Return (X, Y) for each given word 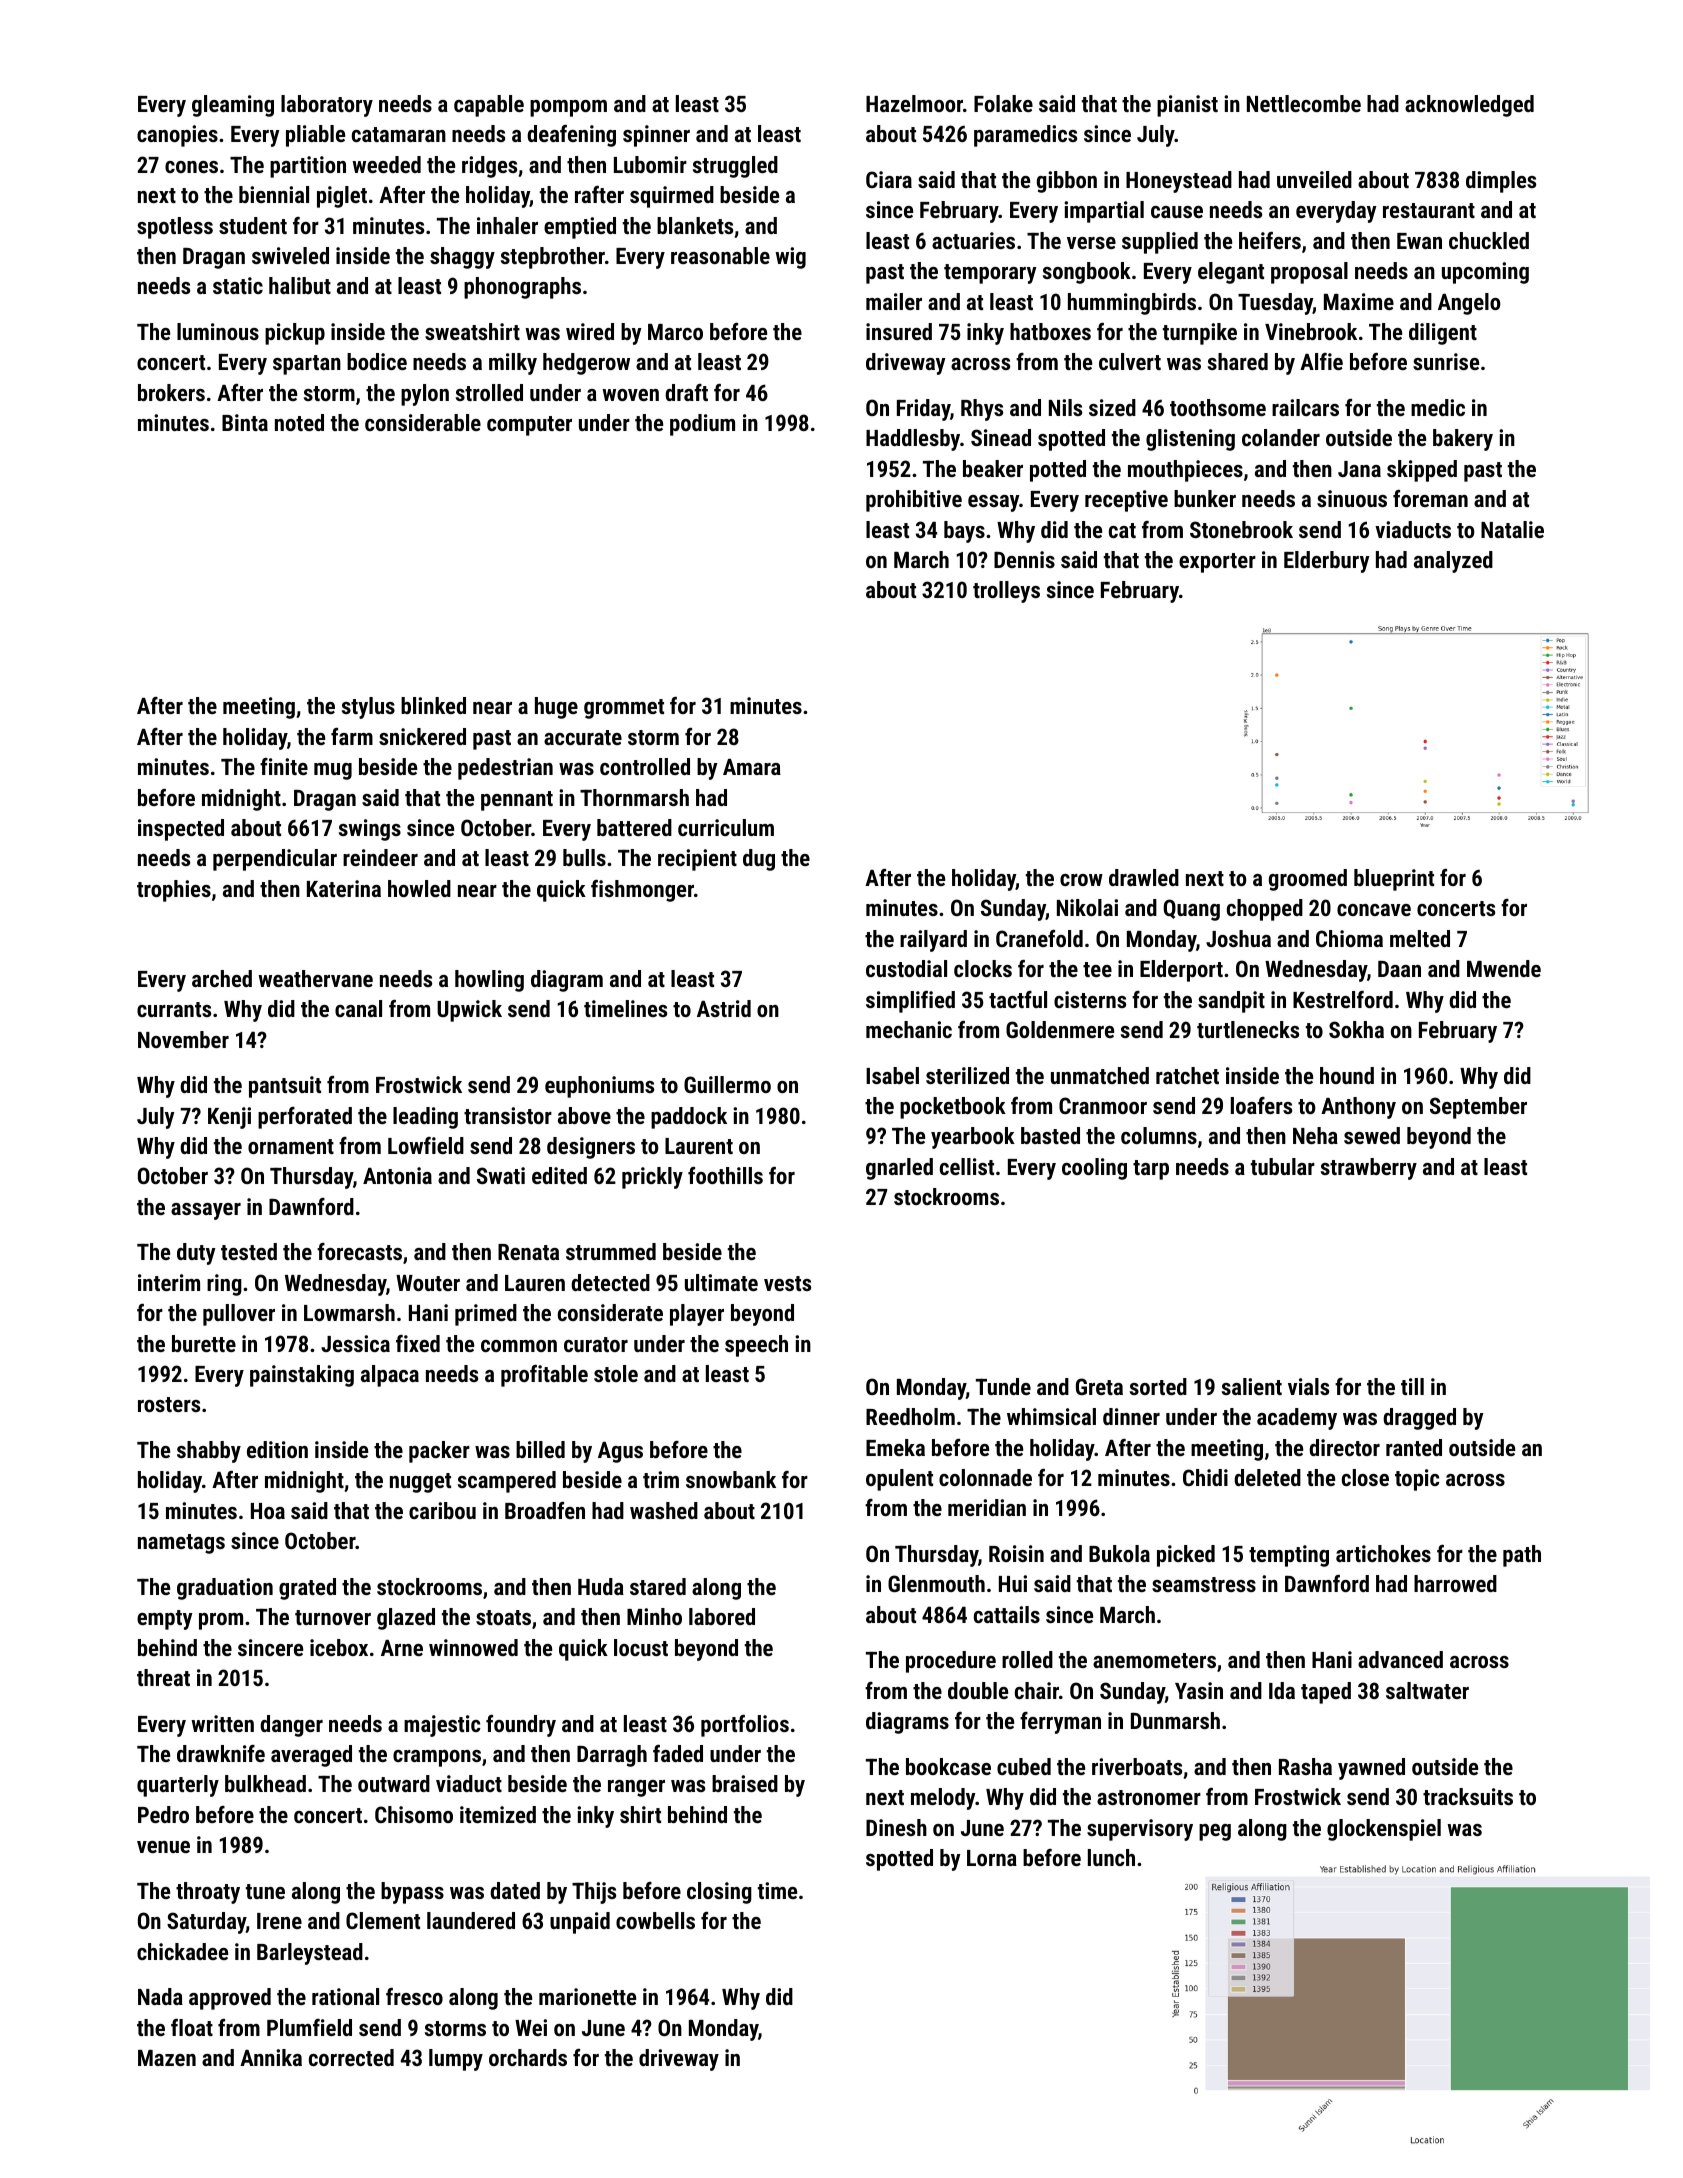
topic (1417, 1480)
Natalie (1512, 529)
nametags (181, 1544)
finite (284, 766)
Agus (620, 1452)
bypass (412, 1893)
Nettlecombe (1304, 103)
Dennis (1024, 559)
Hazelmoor (914, 103)
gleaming (233, 106)
